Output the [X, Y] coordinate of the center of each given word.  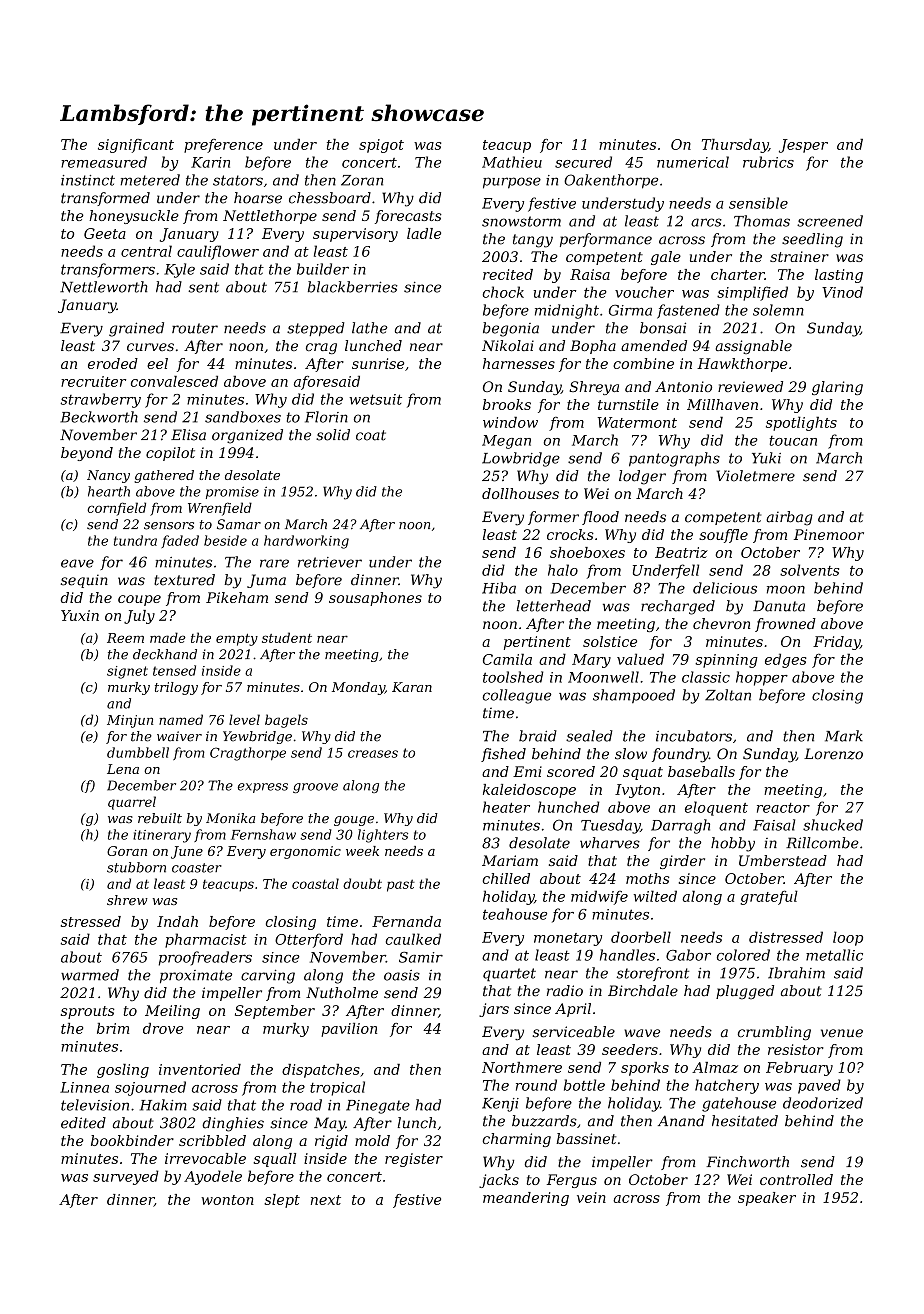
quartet [509, 975]
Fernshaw [263, 834]
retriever [330, 562]
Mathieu [512, 162]
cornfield [116, 509]
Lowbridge [521, 459]
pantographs [674, 459]
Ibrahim [796, 973]
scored [571, 771]
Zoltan [728, 695]
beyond [87, 454]
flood [600, 518]
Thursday [735, 146]
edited [83, 1123]
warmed [90, 975]
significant [136, 146]
